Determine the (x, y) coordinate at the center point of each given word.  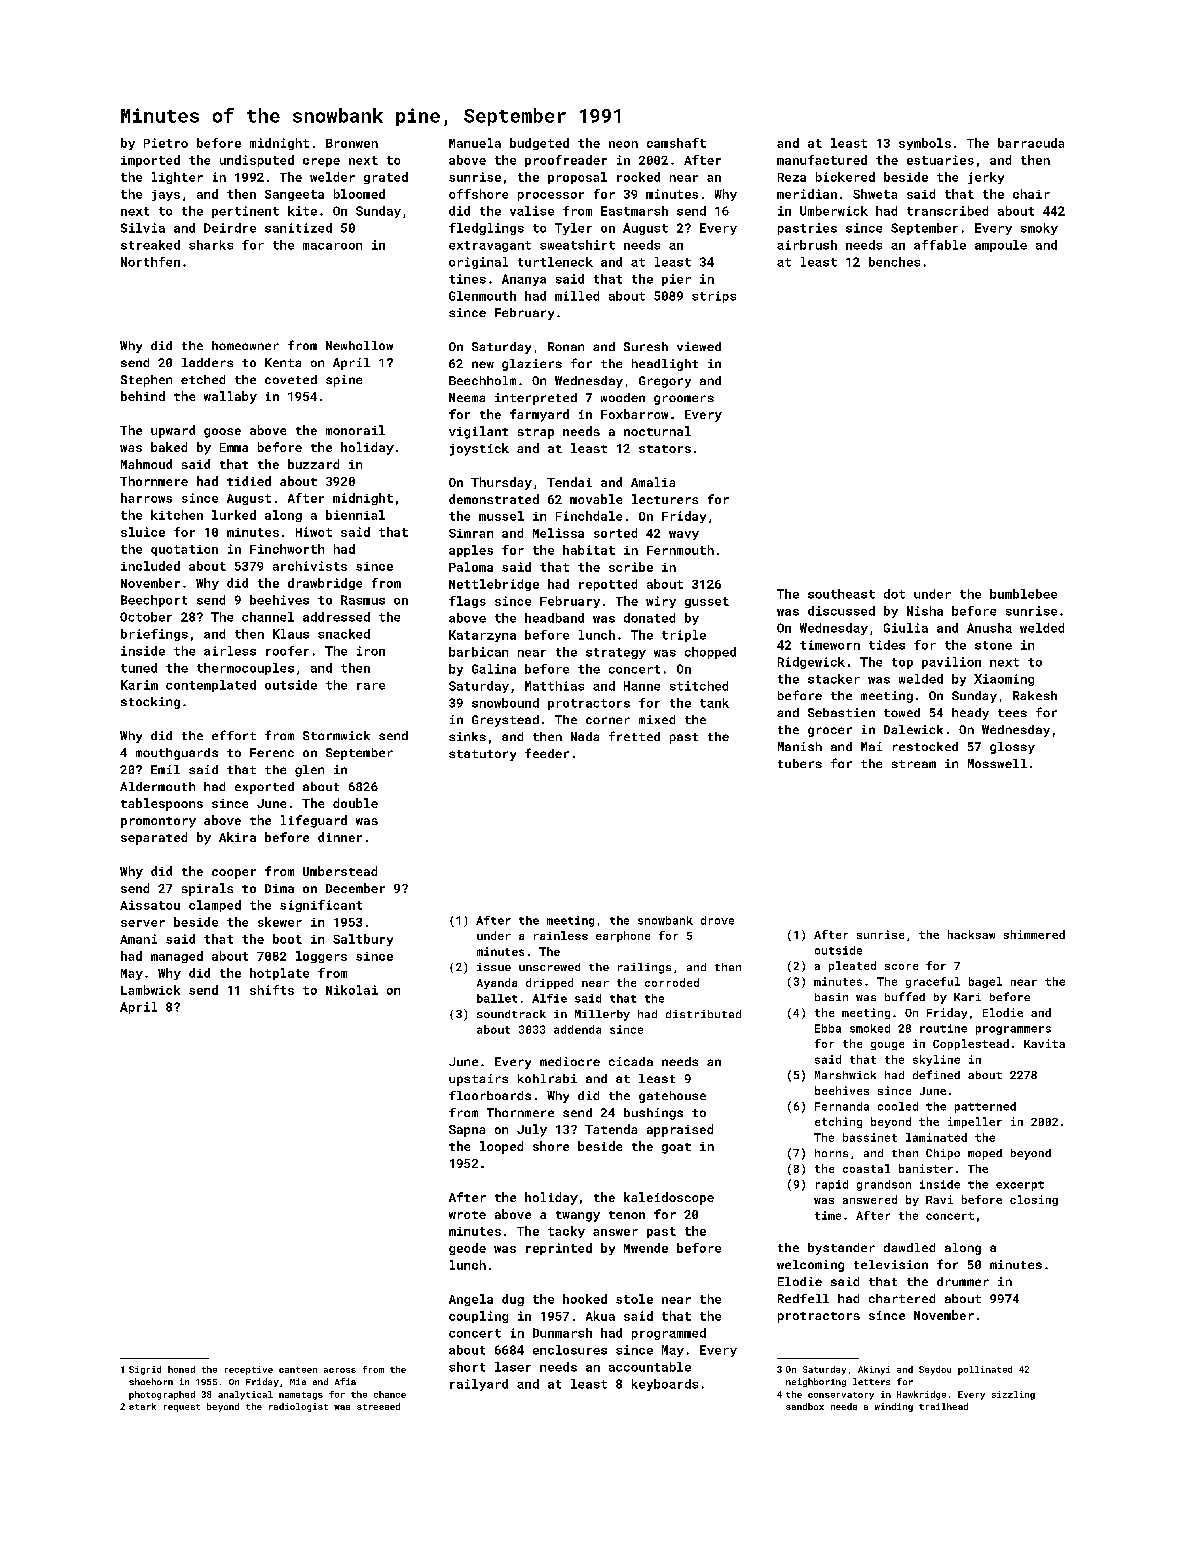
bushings (653, 1114)
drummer (963, 1281)
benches (894, 262)
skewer (280, 922)
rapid (832, 1185)
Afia (345, 1381)
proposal (577, 178)
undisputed (257, 161)
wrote (467, 1215)
